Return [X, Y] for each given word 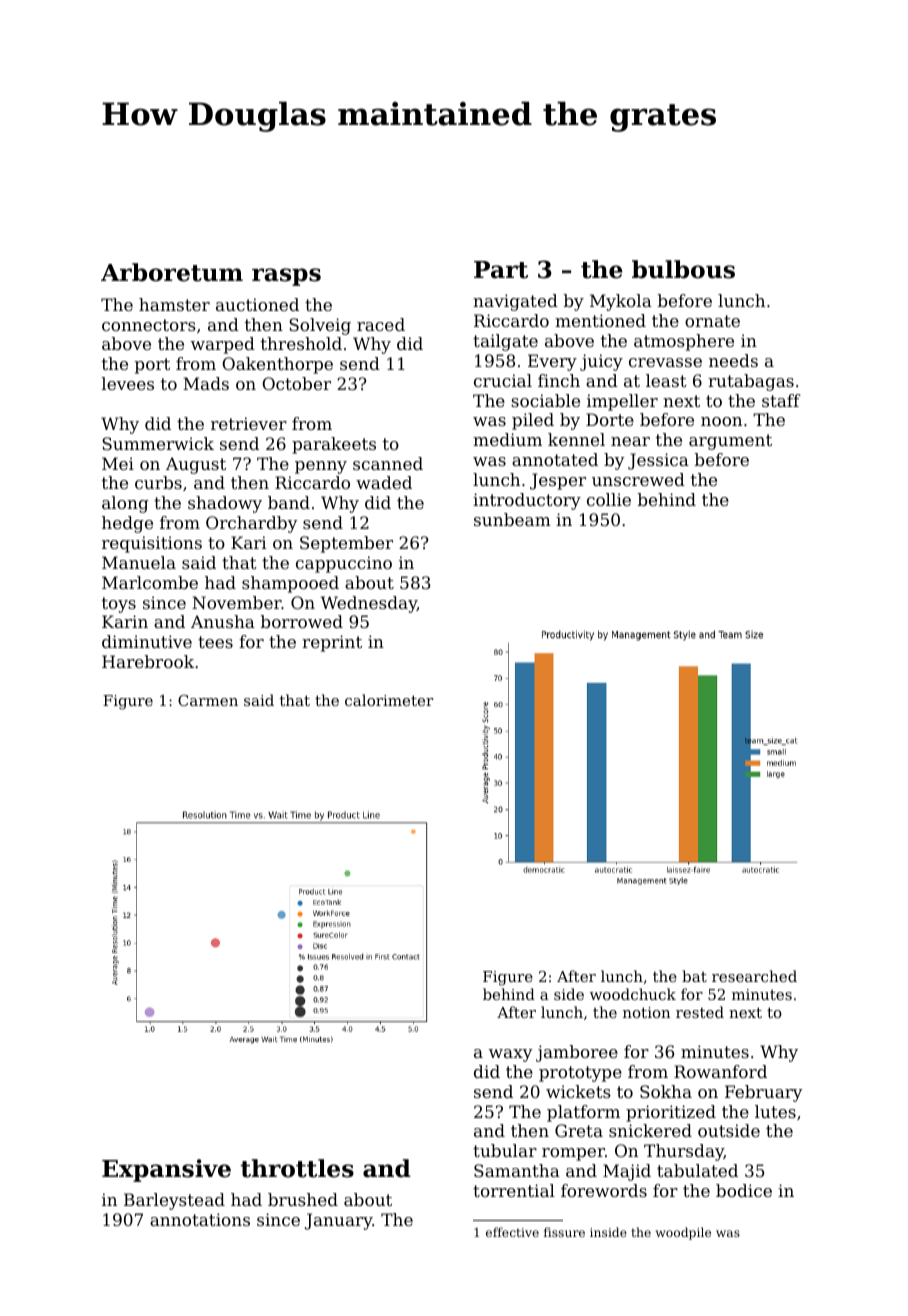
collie [609, 499]
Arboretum [172, 272]
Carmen [208, 700]
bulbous [683, 269]
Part [501, 270]
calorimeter [389, 700]
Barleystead [174, 1201]
